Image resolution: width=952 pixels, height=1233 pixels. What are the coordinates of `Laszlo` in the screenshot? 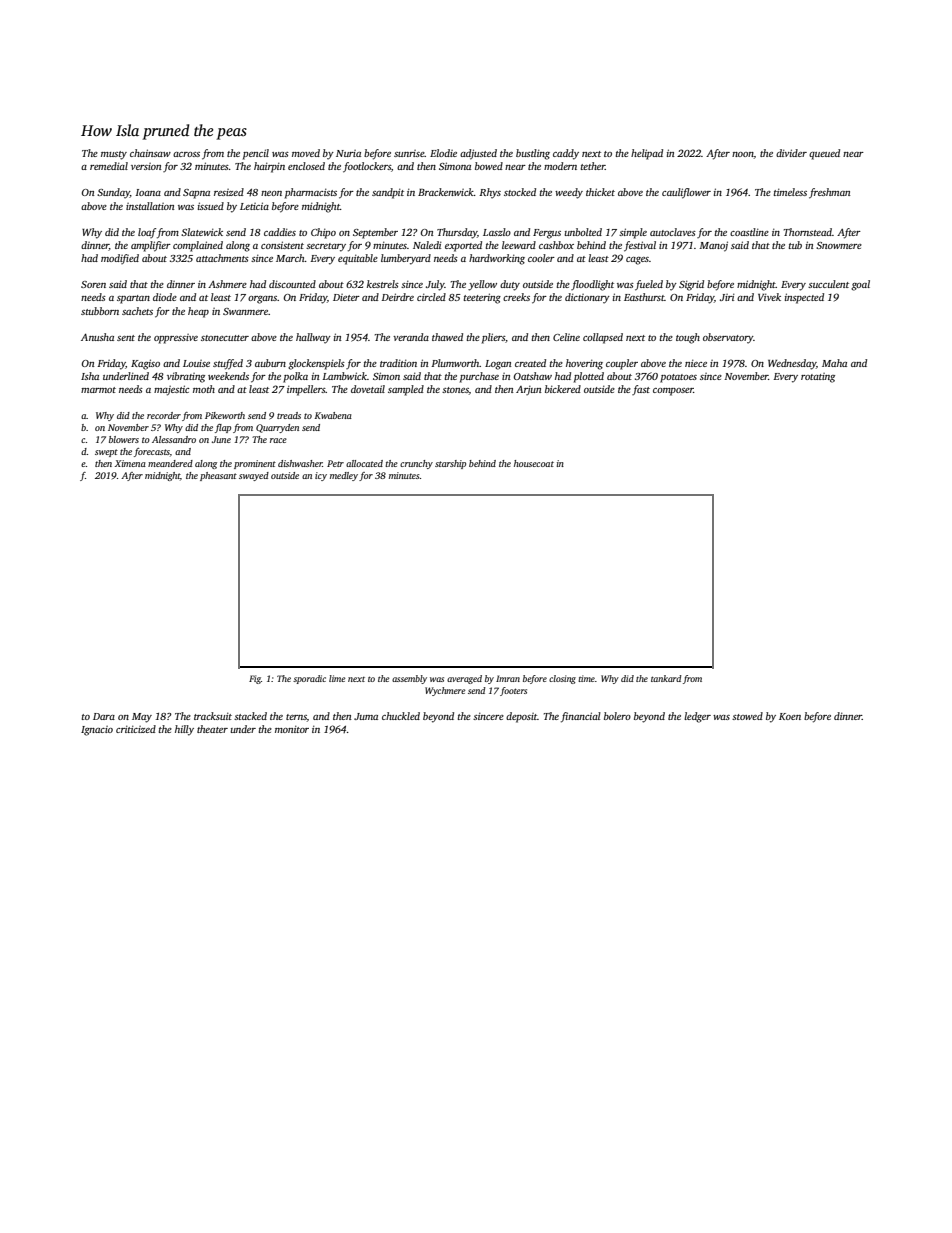 It's located at (497, 232).
